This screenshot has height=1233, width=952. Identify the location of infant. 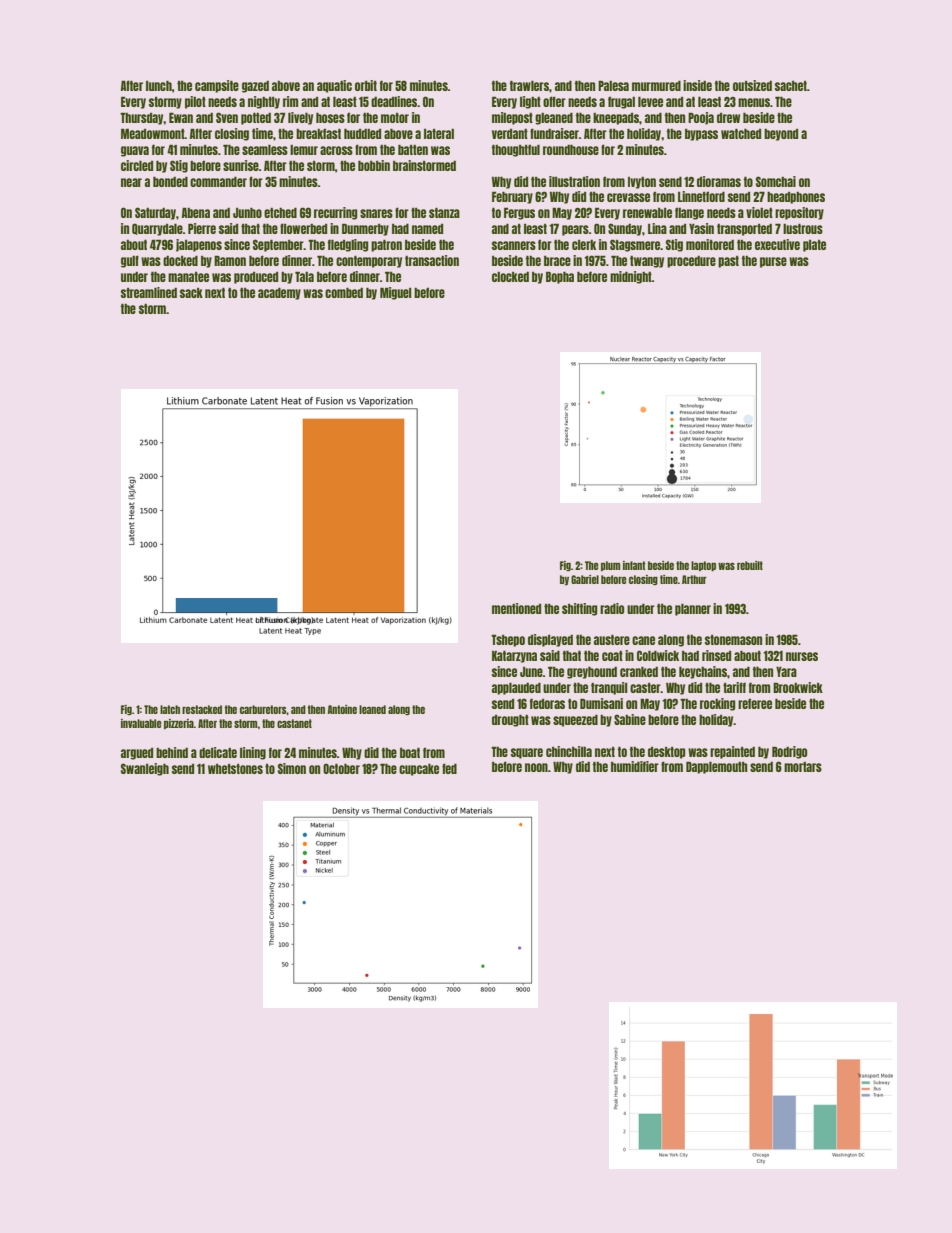
(634, 565).
